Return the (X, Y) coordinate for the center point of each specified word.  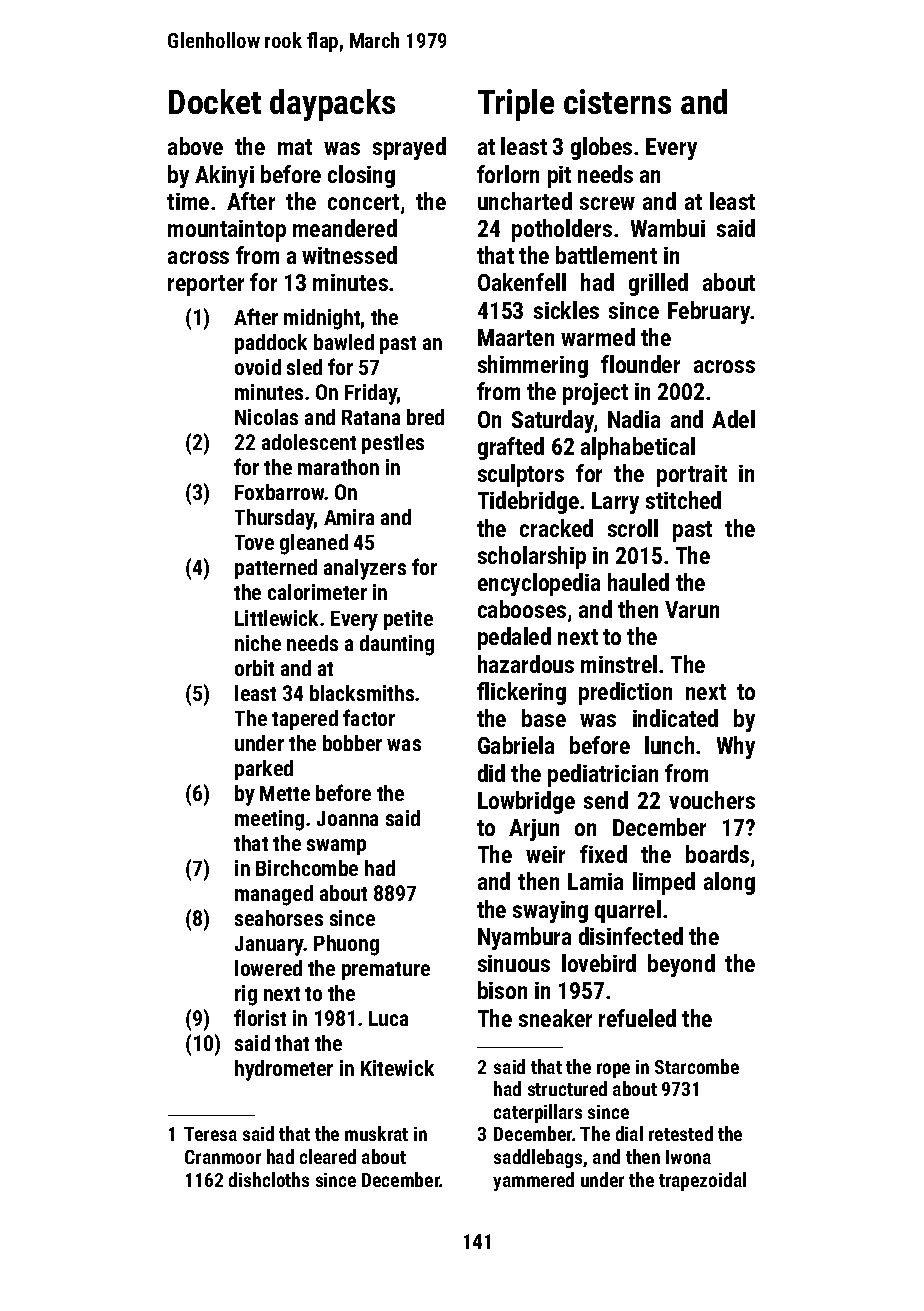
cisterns (617, 101)
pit (559, 177)
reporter (206, 285)
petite (408, 620)
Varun (692, 609)
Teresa (210, 1134)
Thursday (275, 519)
